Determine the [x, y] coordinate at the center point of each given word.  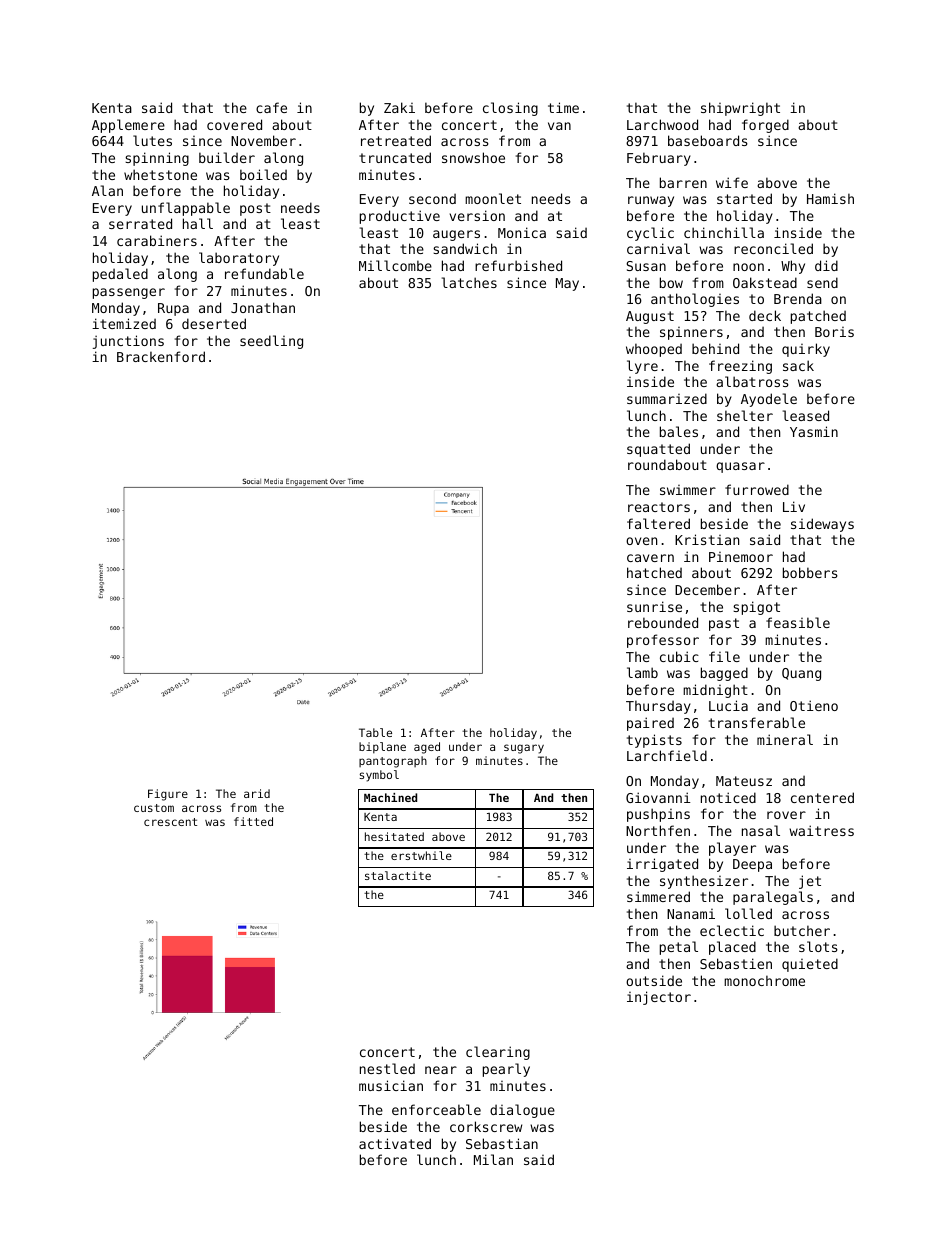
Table [375, 732]
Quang [801, 674]
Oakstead [765, 282]
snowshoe [473, 157]
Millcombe [395, 265]
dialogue [522, 1111]
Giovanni [658, 797]
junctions [128, 342]
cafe [271, 107]
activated [395, 1143]
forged [765, 126]
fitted [253, 821]
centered [822, 797]
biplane [382, 748]
